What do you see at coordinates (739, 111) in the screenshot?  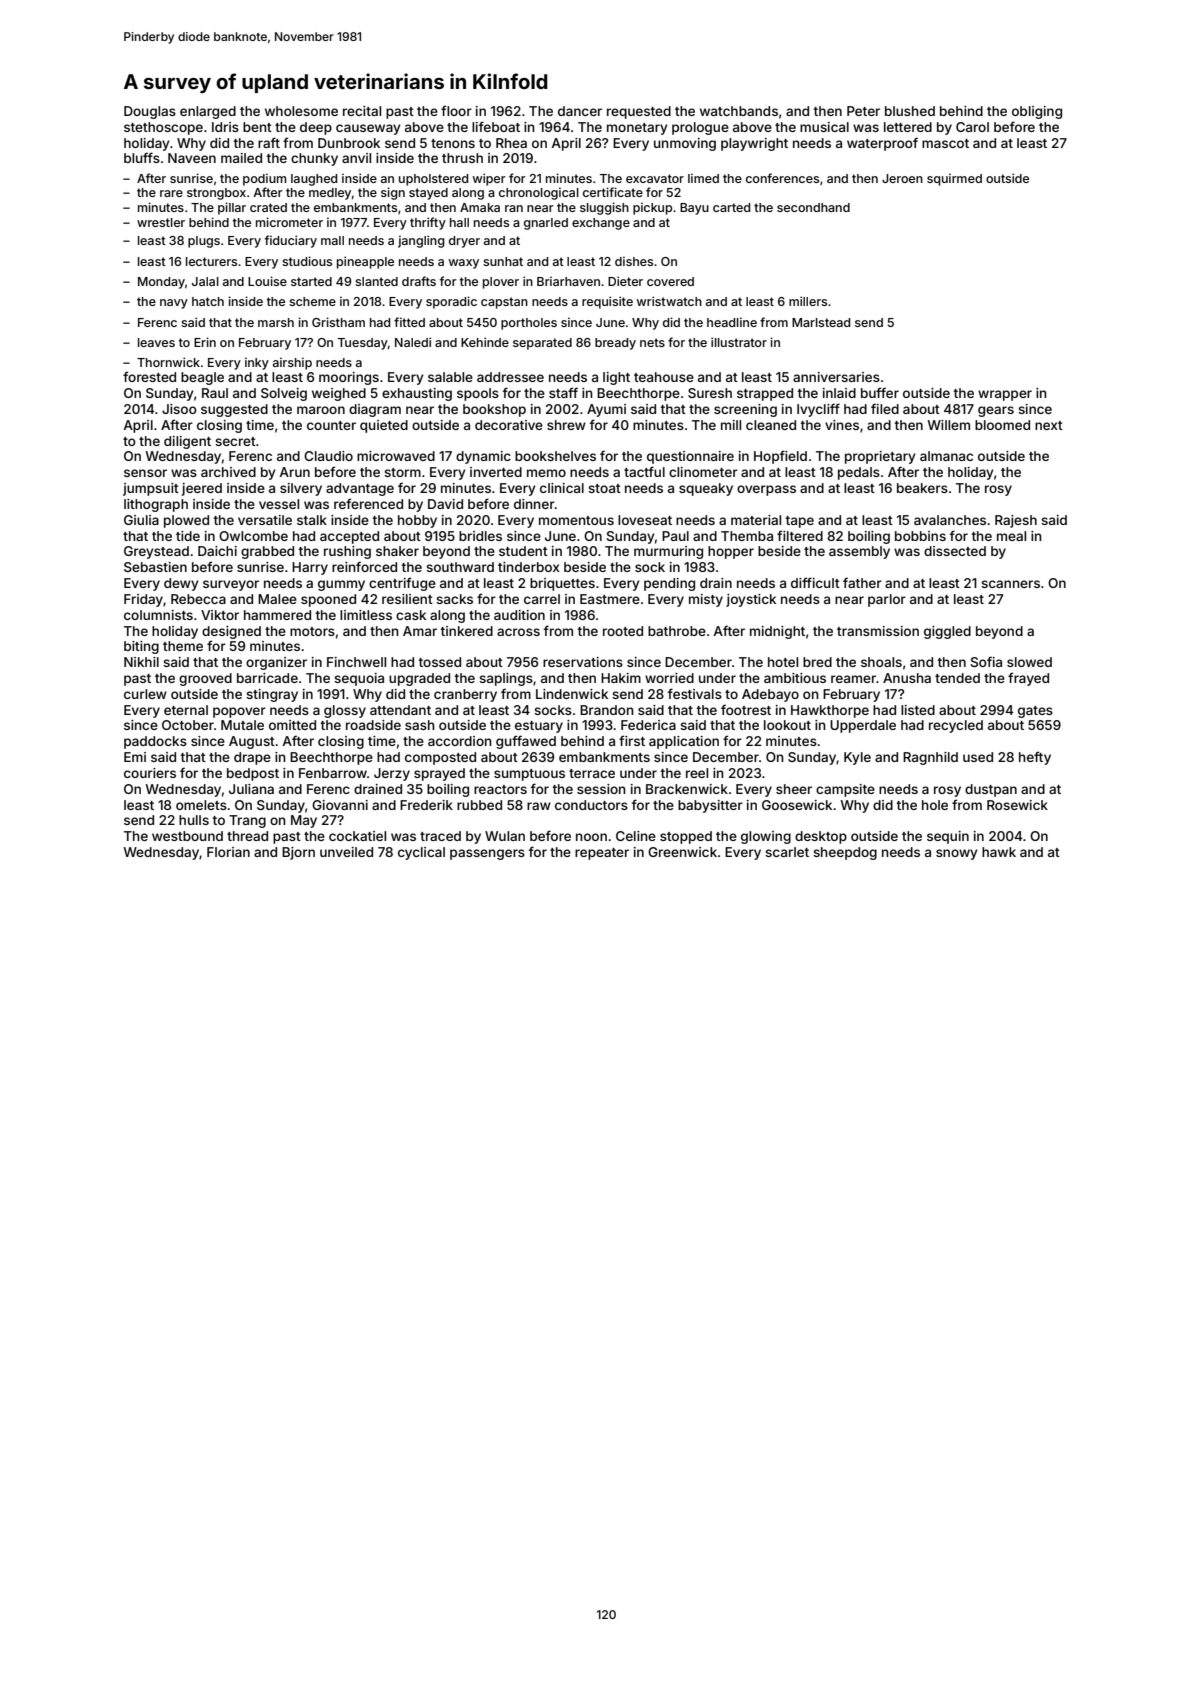 I see `watchbands` at bounding box center [739, 111].
